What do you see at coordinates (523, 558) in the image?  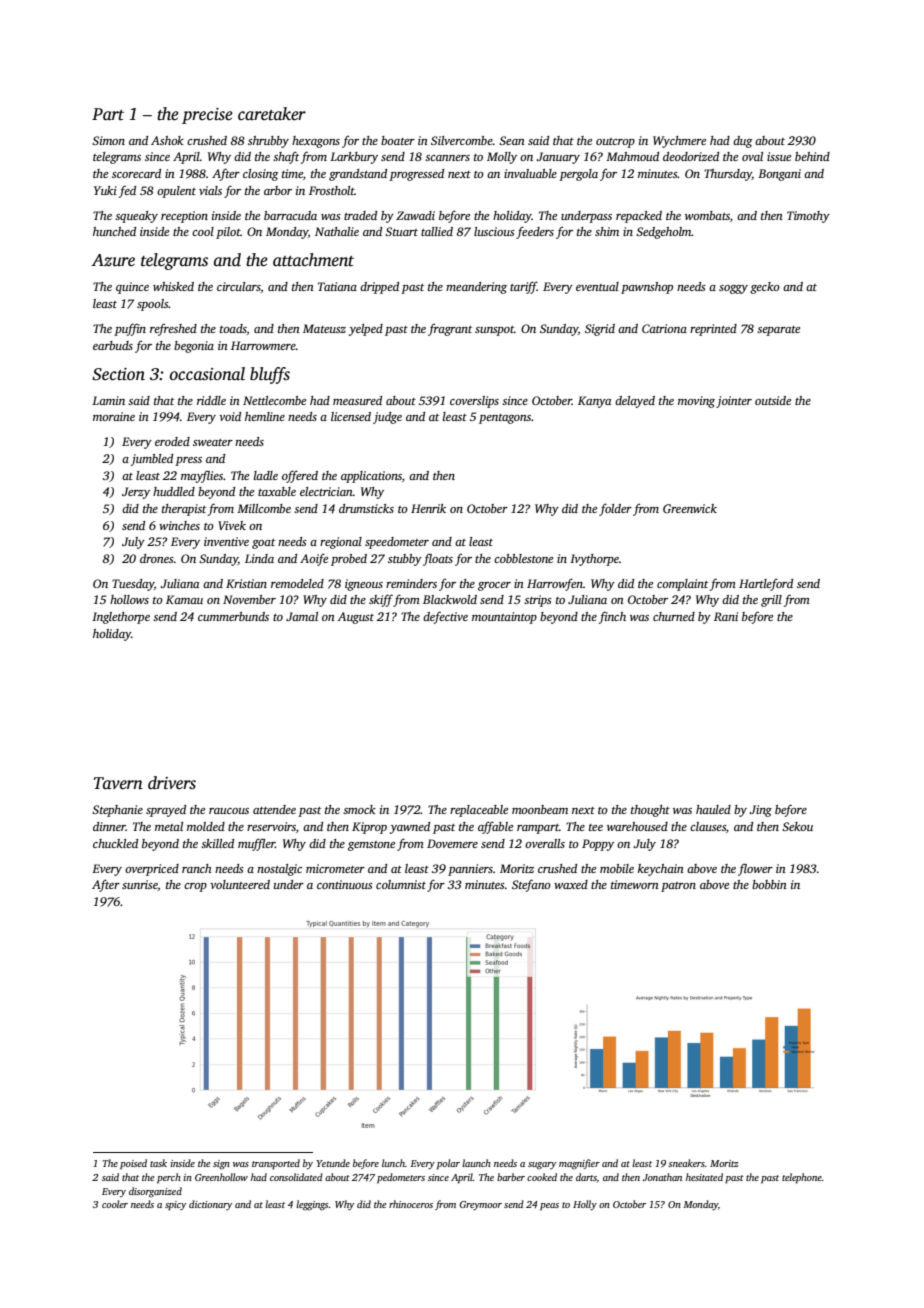 I see `cobblestone` at bounding box center [523, 558].
